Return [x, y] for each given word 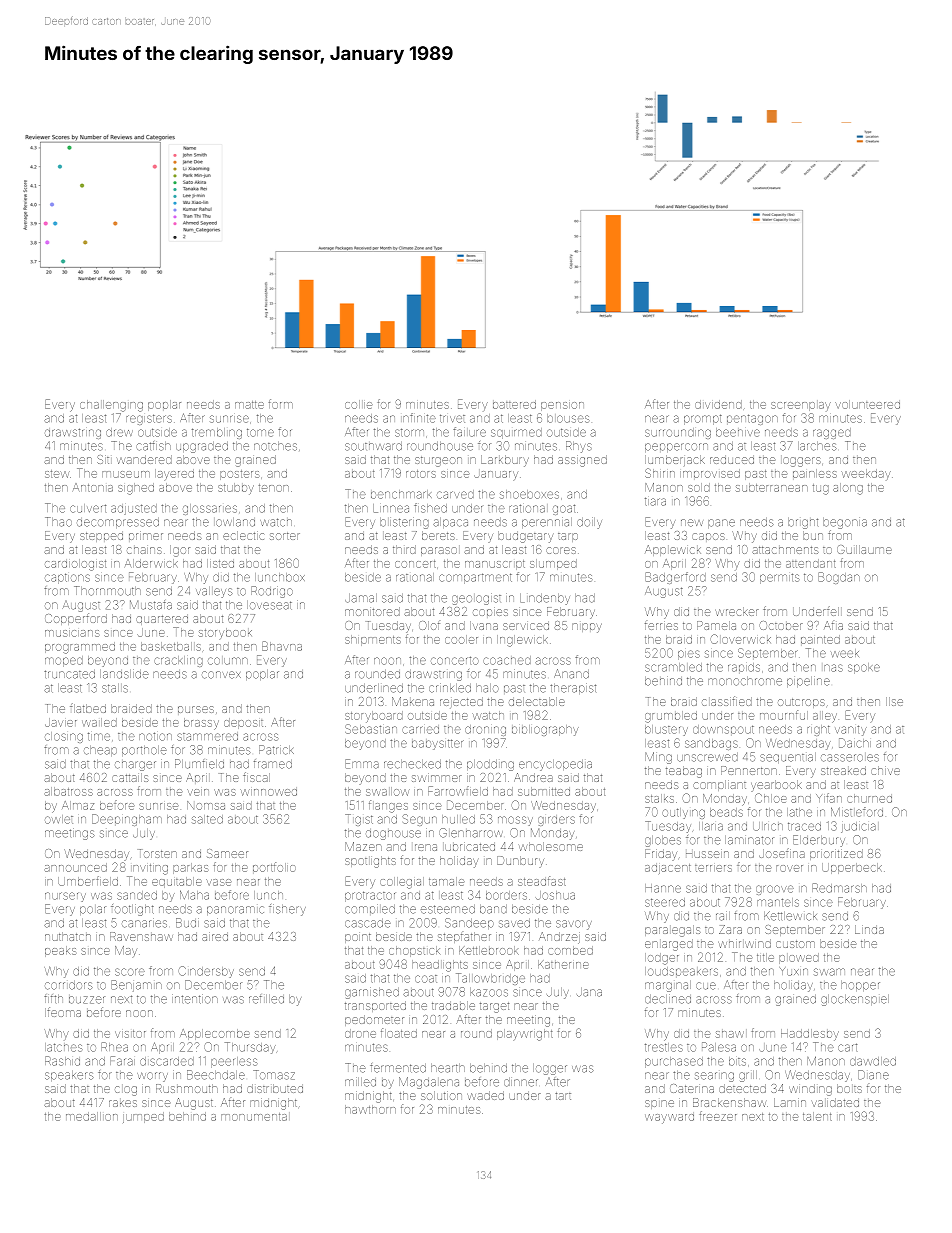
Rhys [579, 447]
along [848, 489]
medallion [92, 1116]
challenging [111, 406]
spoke [864, 668]
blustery [666, 730]
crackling [178, 661]
